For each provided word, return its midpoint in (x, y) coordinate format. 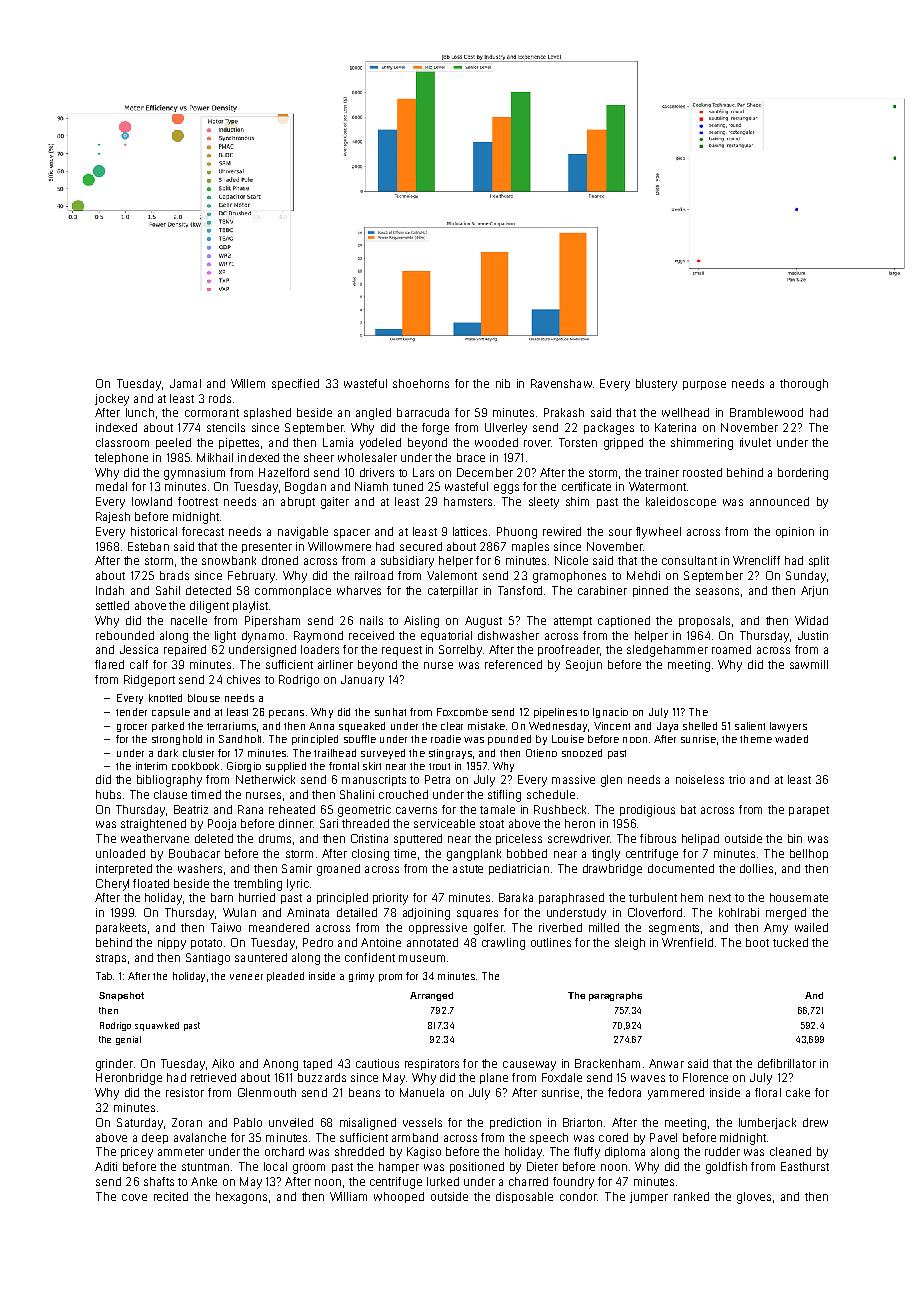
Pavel (663, 1137)
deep (155, 1138)
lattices (470, 531)
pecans (286, 714)
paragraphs (615, 996)
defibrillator (787, 1063)
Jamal (185, 383)
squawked (157, 1026)
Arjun (814, 591)
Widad (811, 620)
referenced (513, 664)
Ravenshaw (561, 383)
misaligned (368, 1124)
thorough (804, 385)
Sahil (168, 590)
